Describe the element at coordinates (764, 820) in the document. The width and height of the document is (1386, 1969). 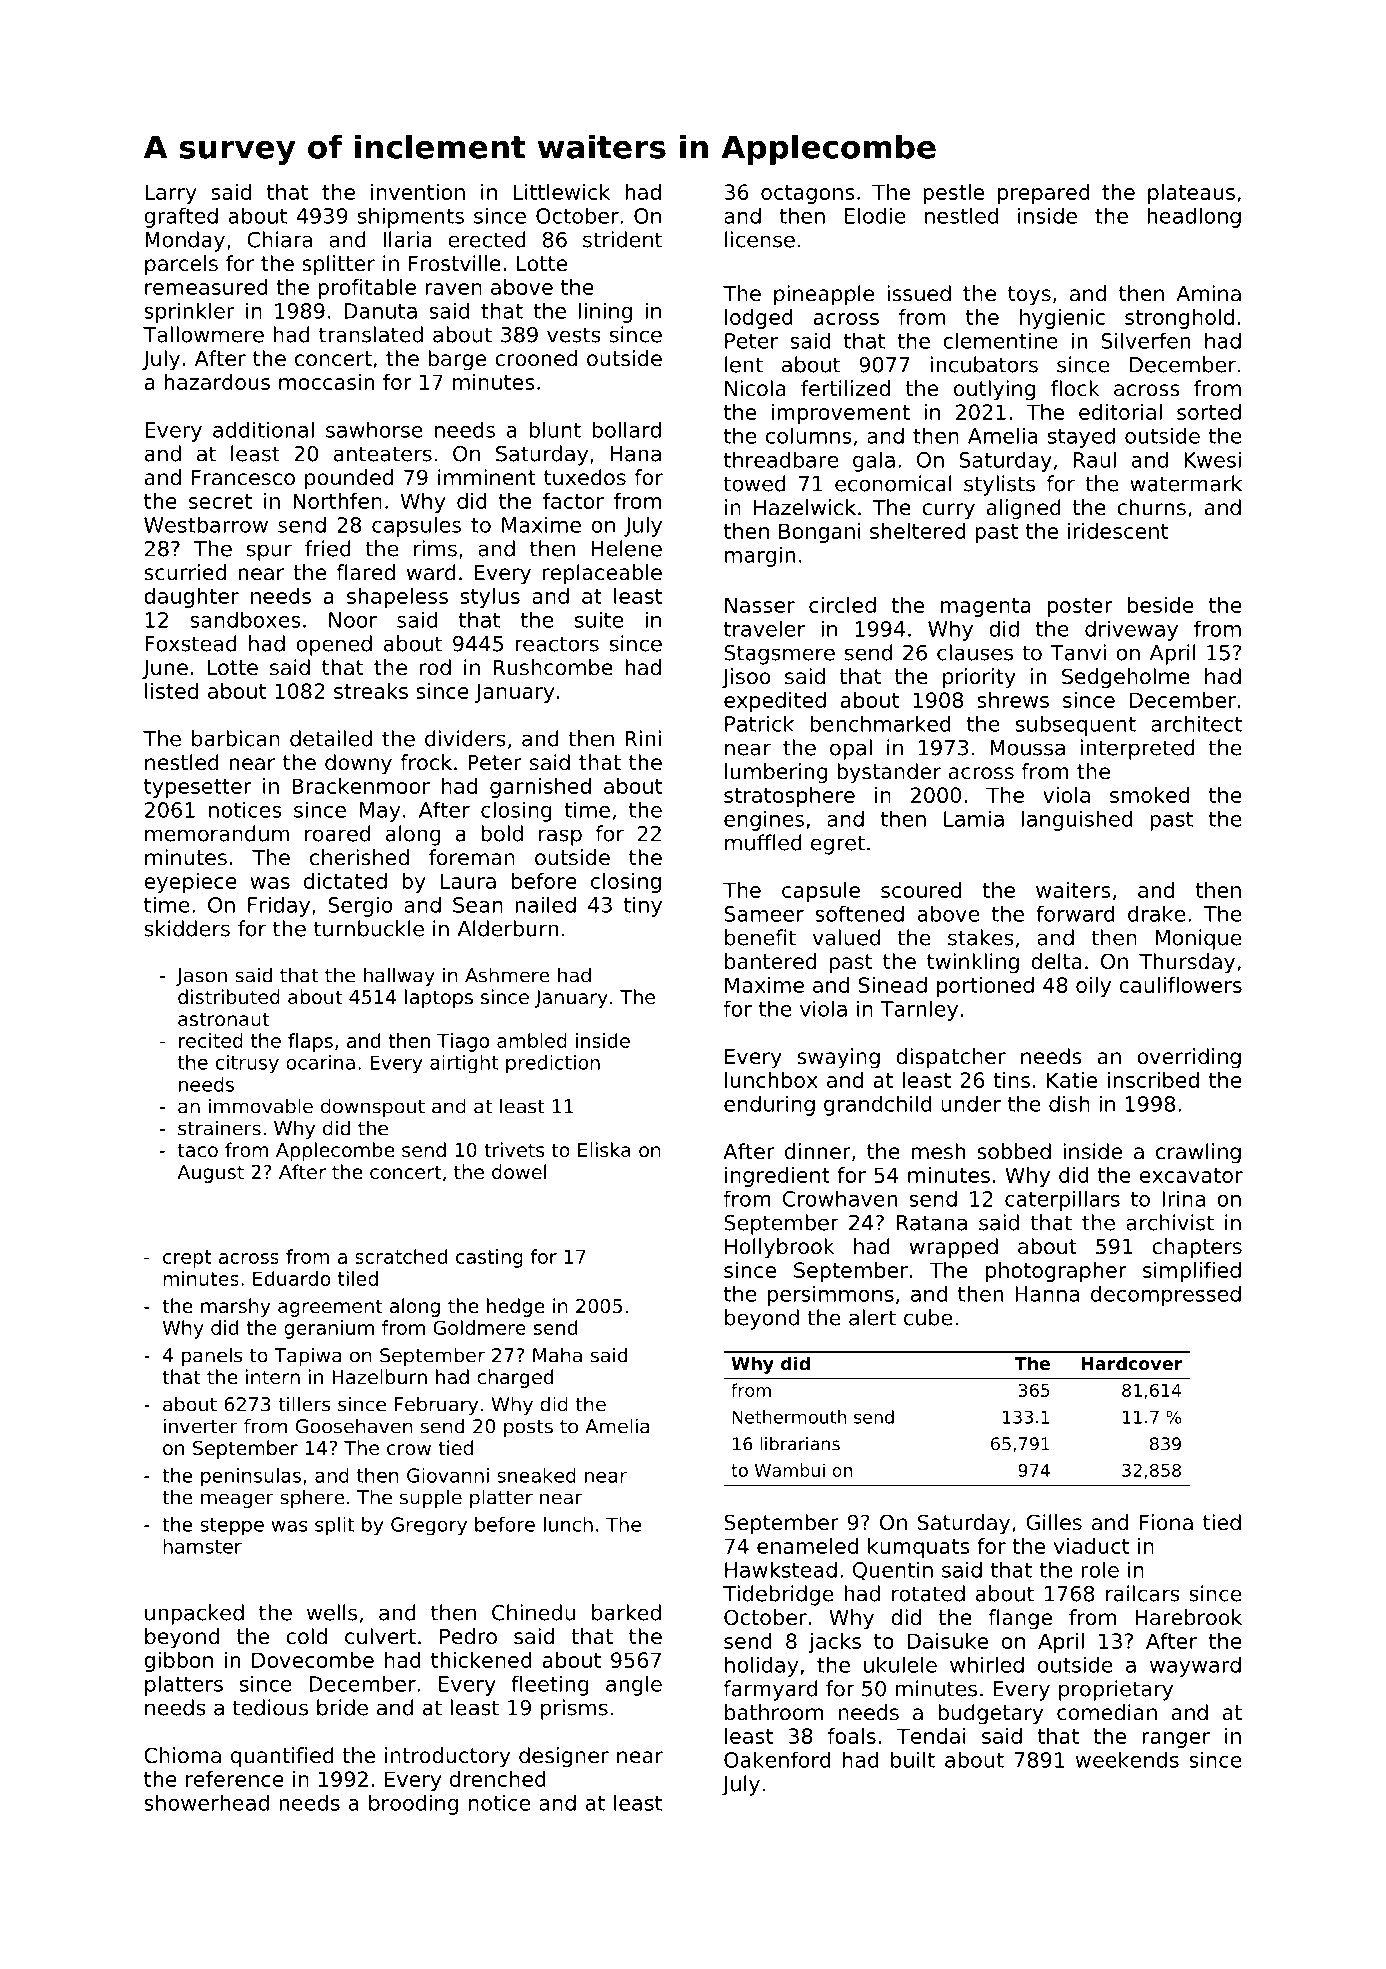
I see `engines` at that location.
